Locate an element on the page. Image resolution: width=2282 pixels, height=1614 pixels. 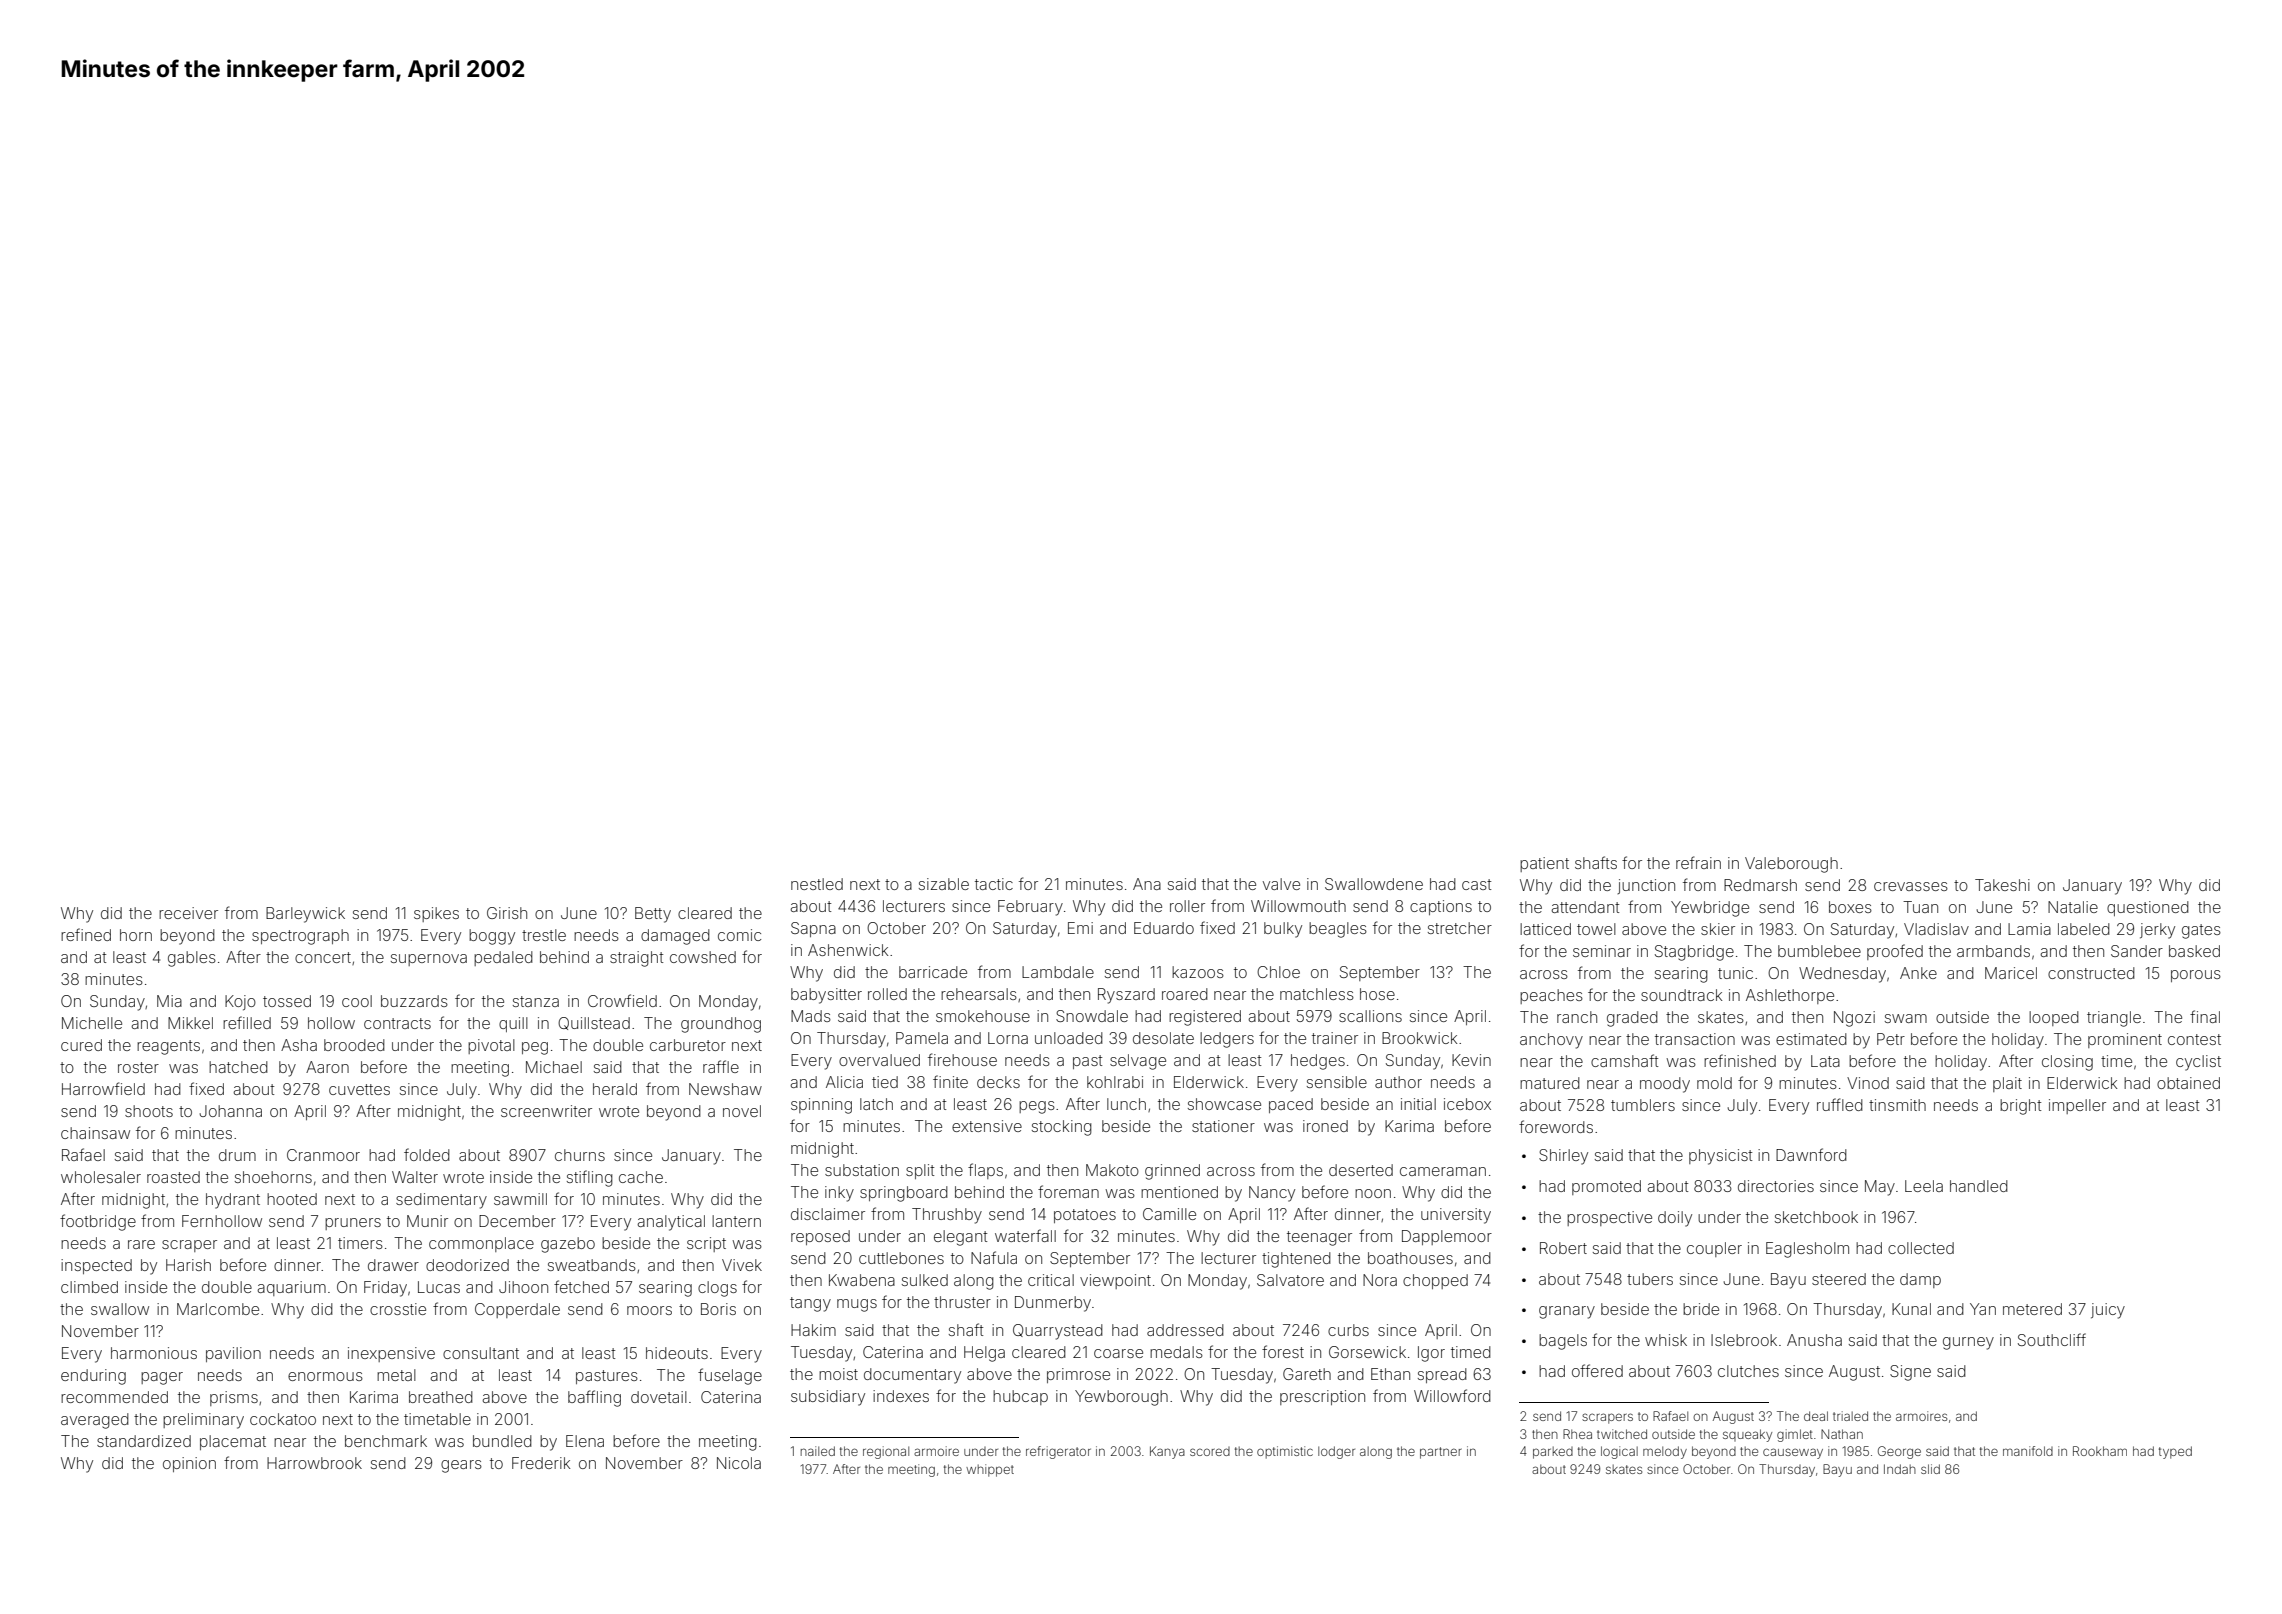
tactic is located at coordinates (994, 884).
